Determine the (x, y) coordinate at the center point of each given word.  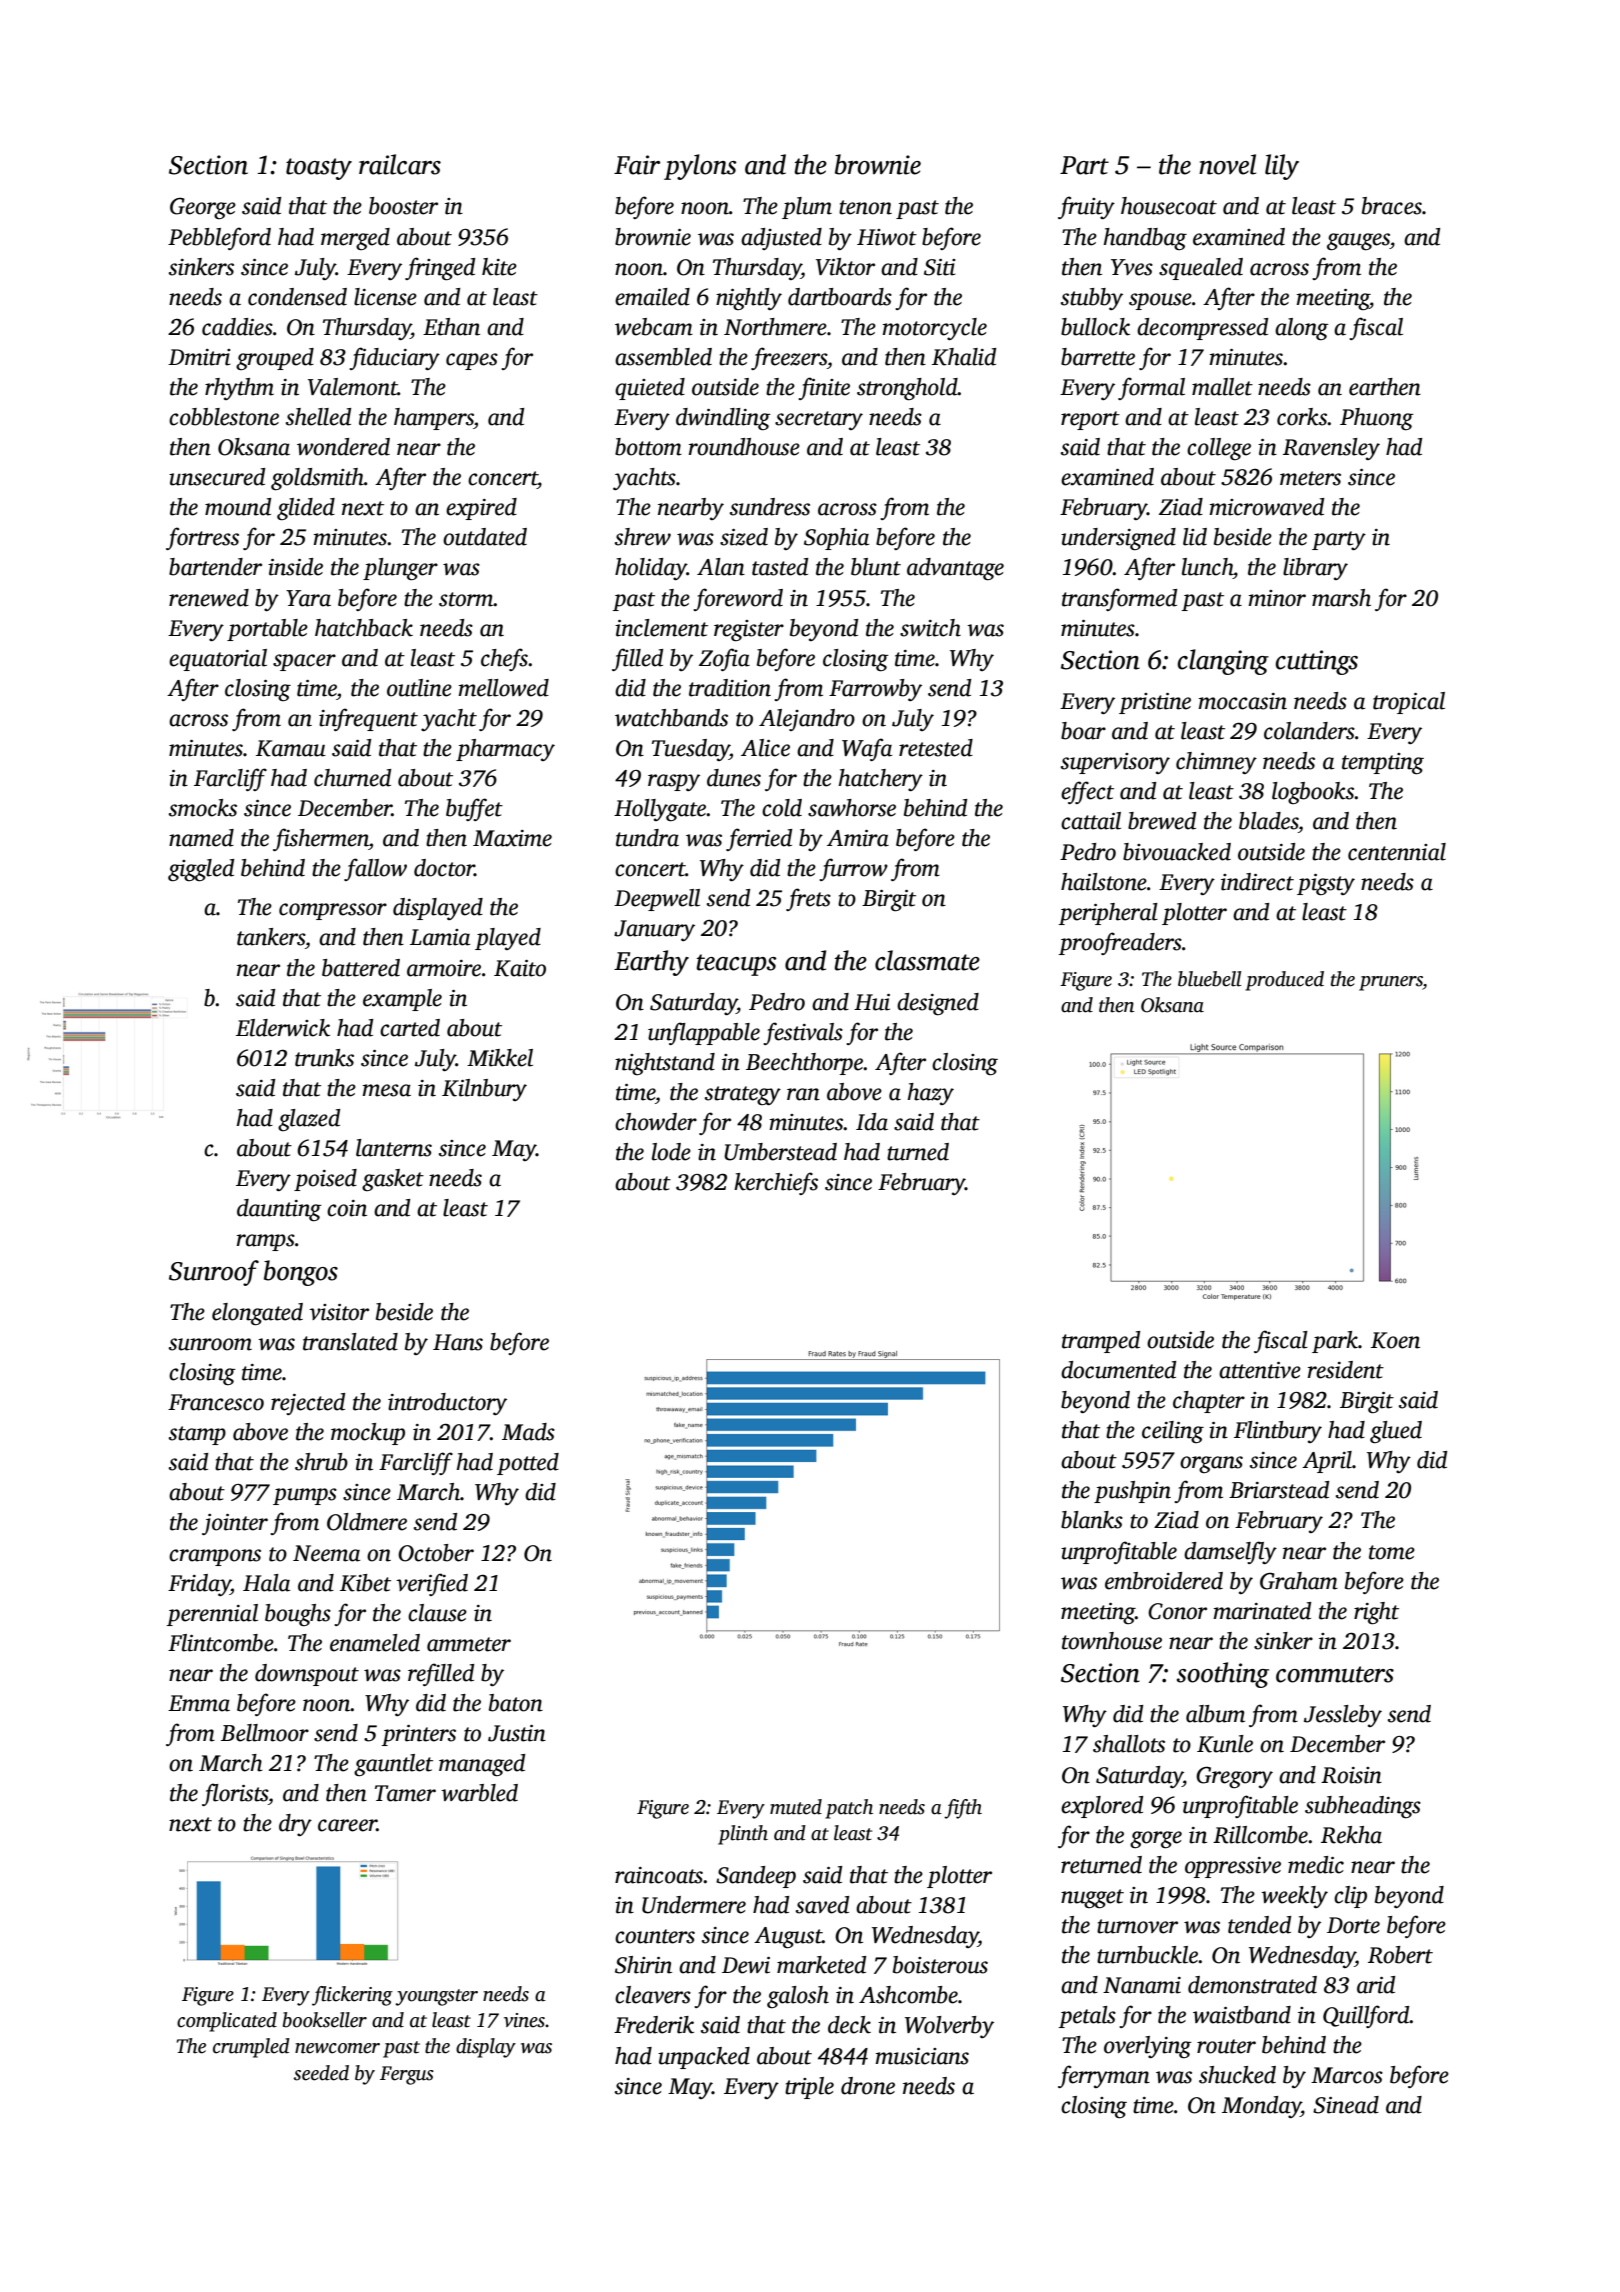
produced (1284, 981)
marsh (1341, 598)
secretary (819, 420)
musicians (922, 2056)
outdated (485, 537)
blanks (1092, 1520)
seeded (321, 2073)
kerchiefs (776, 1183)
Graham (1299, 1581)
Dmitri (199, 357)
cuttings (1317, 662)
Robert (1400, 1955)
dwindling (723, 419)
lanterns (394, 1148)
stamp (197, 1435)
